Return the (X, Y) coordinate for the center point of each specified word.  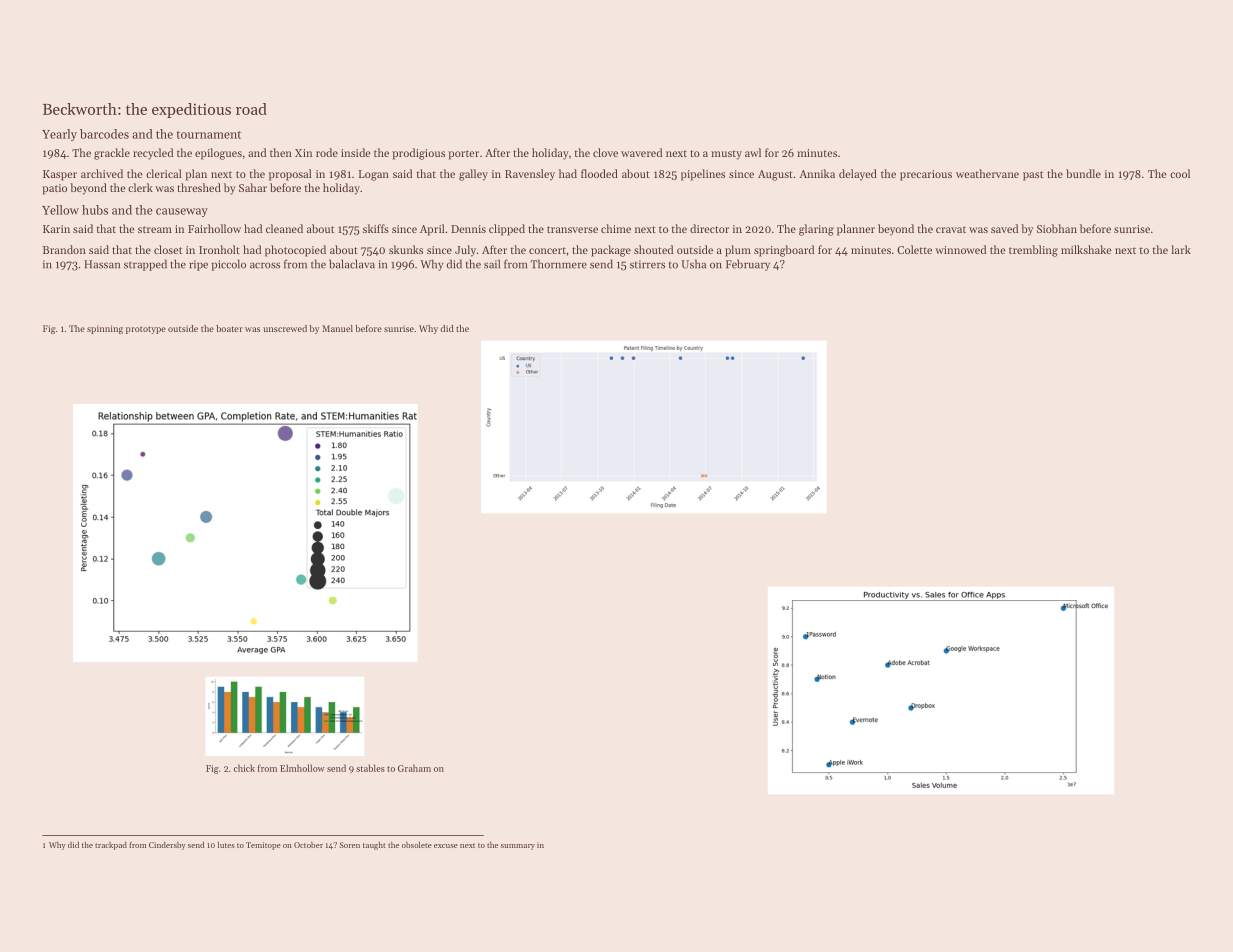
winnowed (960, 249)
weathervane (987, 173)
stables (370, 768)
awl (753, 152)
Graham (414, 768)
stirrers (647, 264)
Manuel (337, 328)
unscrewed (285, 328)
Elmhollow (302, 768)
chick (244, 768)
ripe (198, 265)
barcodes (104, 134)
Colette (914, 249)
